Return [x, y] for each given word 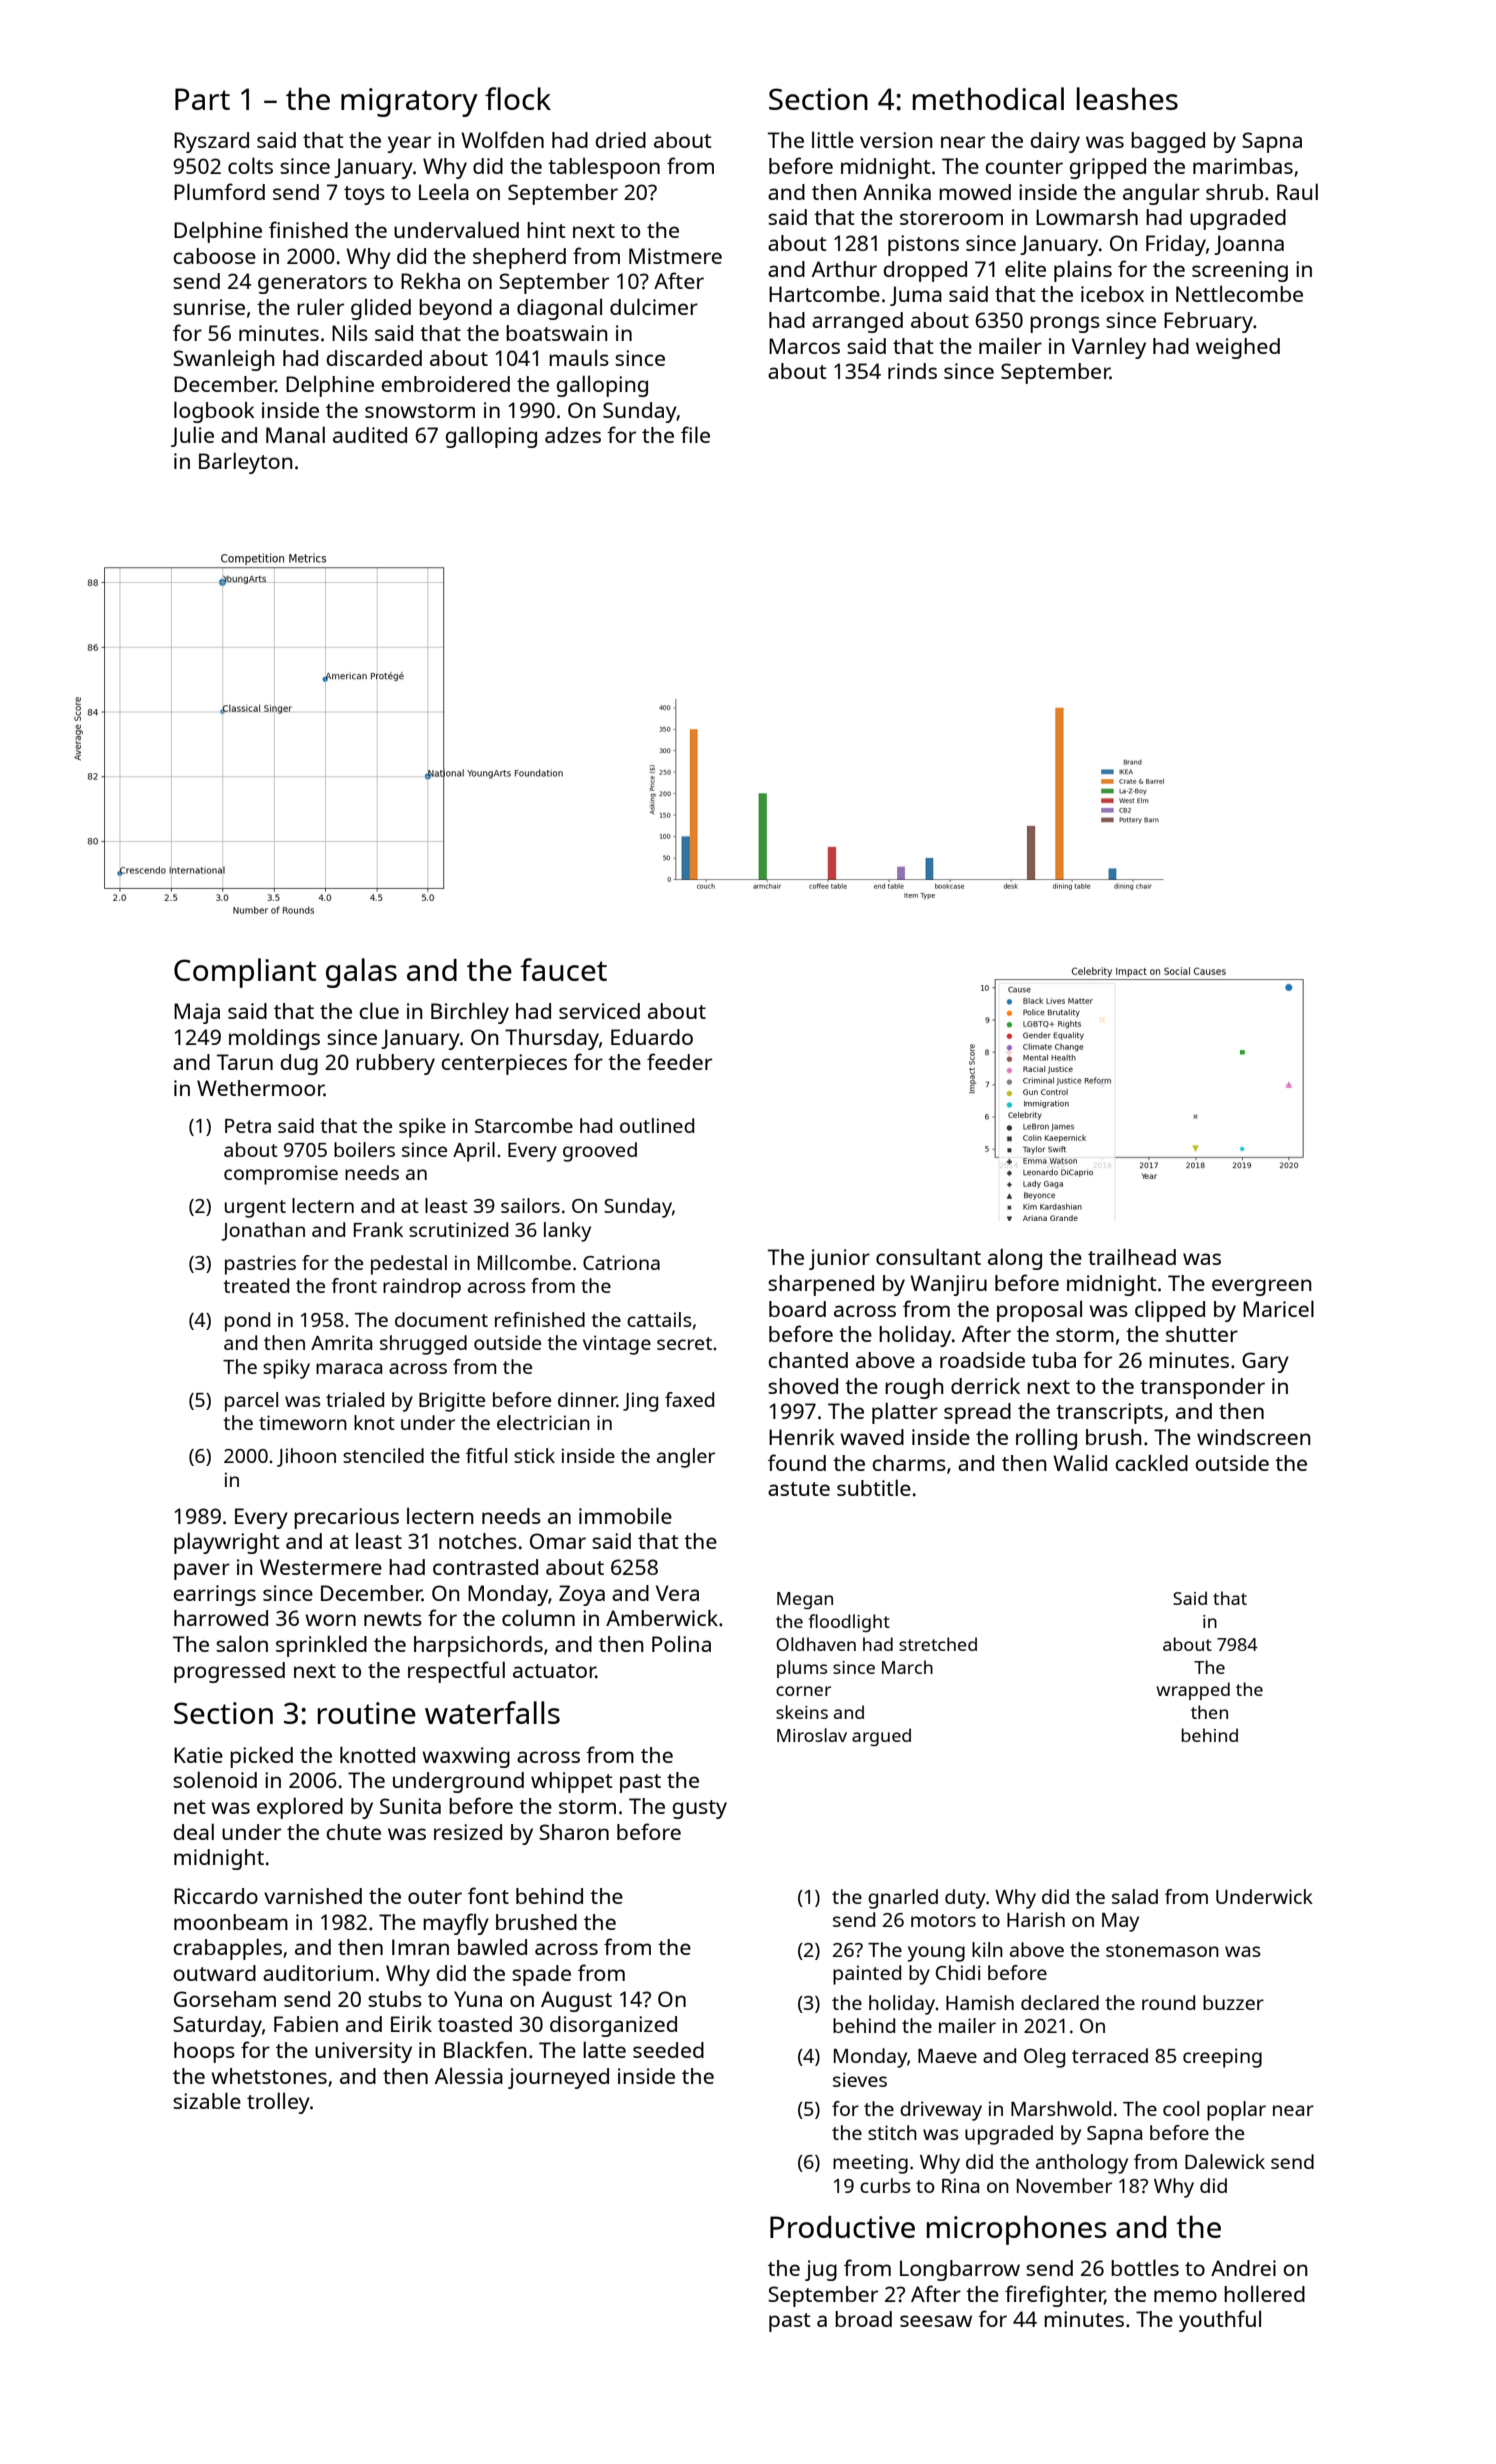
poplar [1236, 2111]
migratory [409, 102]
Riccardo [216, 1896]
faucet [563, 969]
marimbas [1243, 166]
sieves [860, 2079]
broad [863, 2319]
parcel [251, 1402]
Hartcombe [824, 294]
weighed [1238, 348]
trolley [278, 2103]
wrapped [1193, 1691]
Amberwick [662, 1618]
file [695, 434]
